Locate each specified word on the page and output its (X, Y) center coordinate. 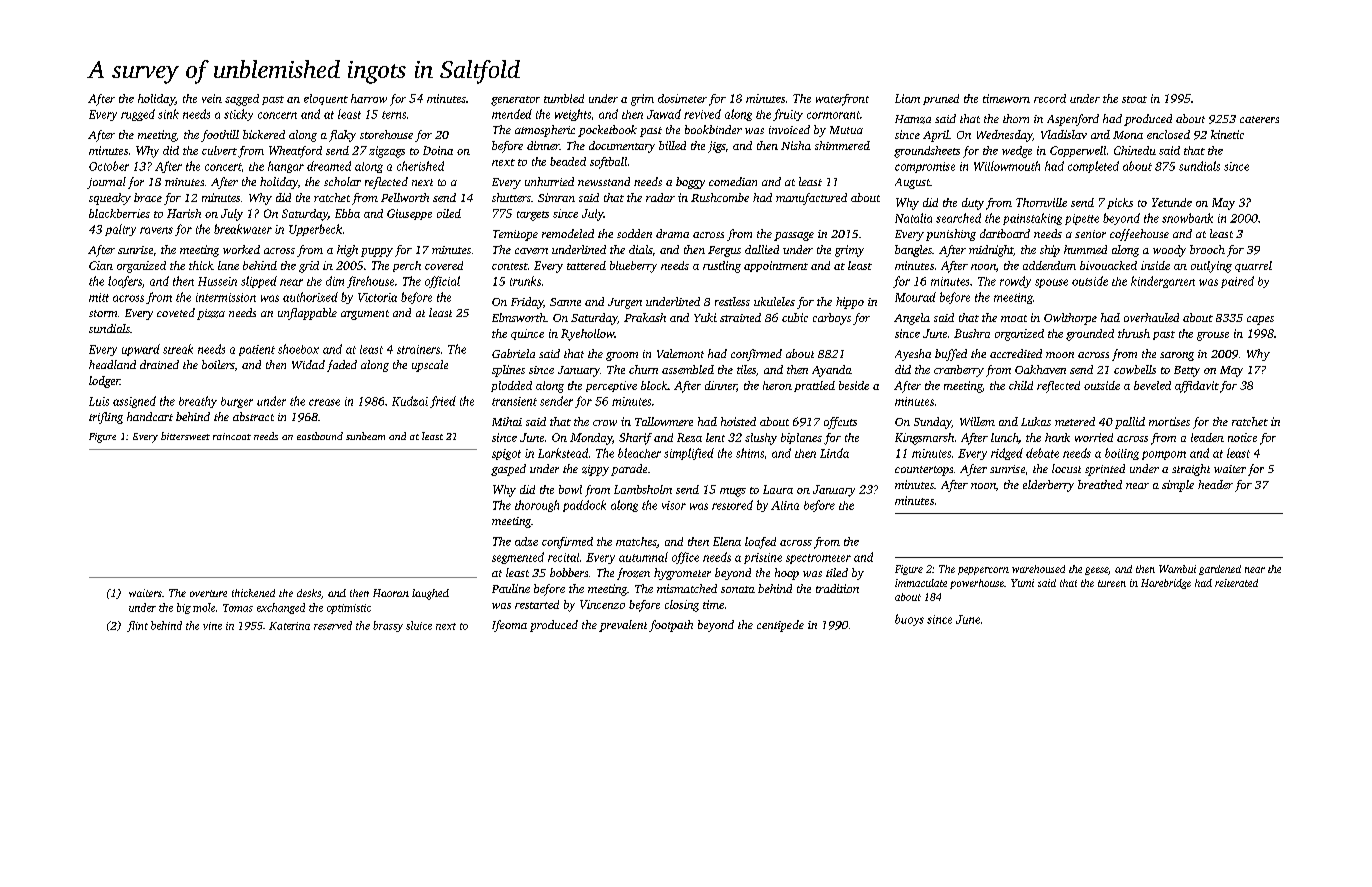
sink (168, 114)
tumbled (564, 98)
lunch (1004, 437)
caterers (1259, 119)
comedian (733, 181)
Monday (591, 439)
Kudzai (410, 401)
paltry (120, 230)
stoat (1134, 99)
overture (208, 593)
